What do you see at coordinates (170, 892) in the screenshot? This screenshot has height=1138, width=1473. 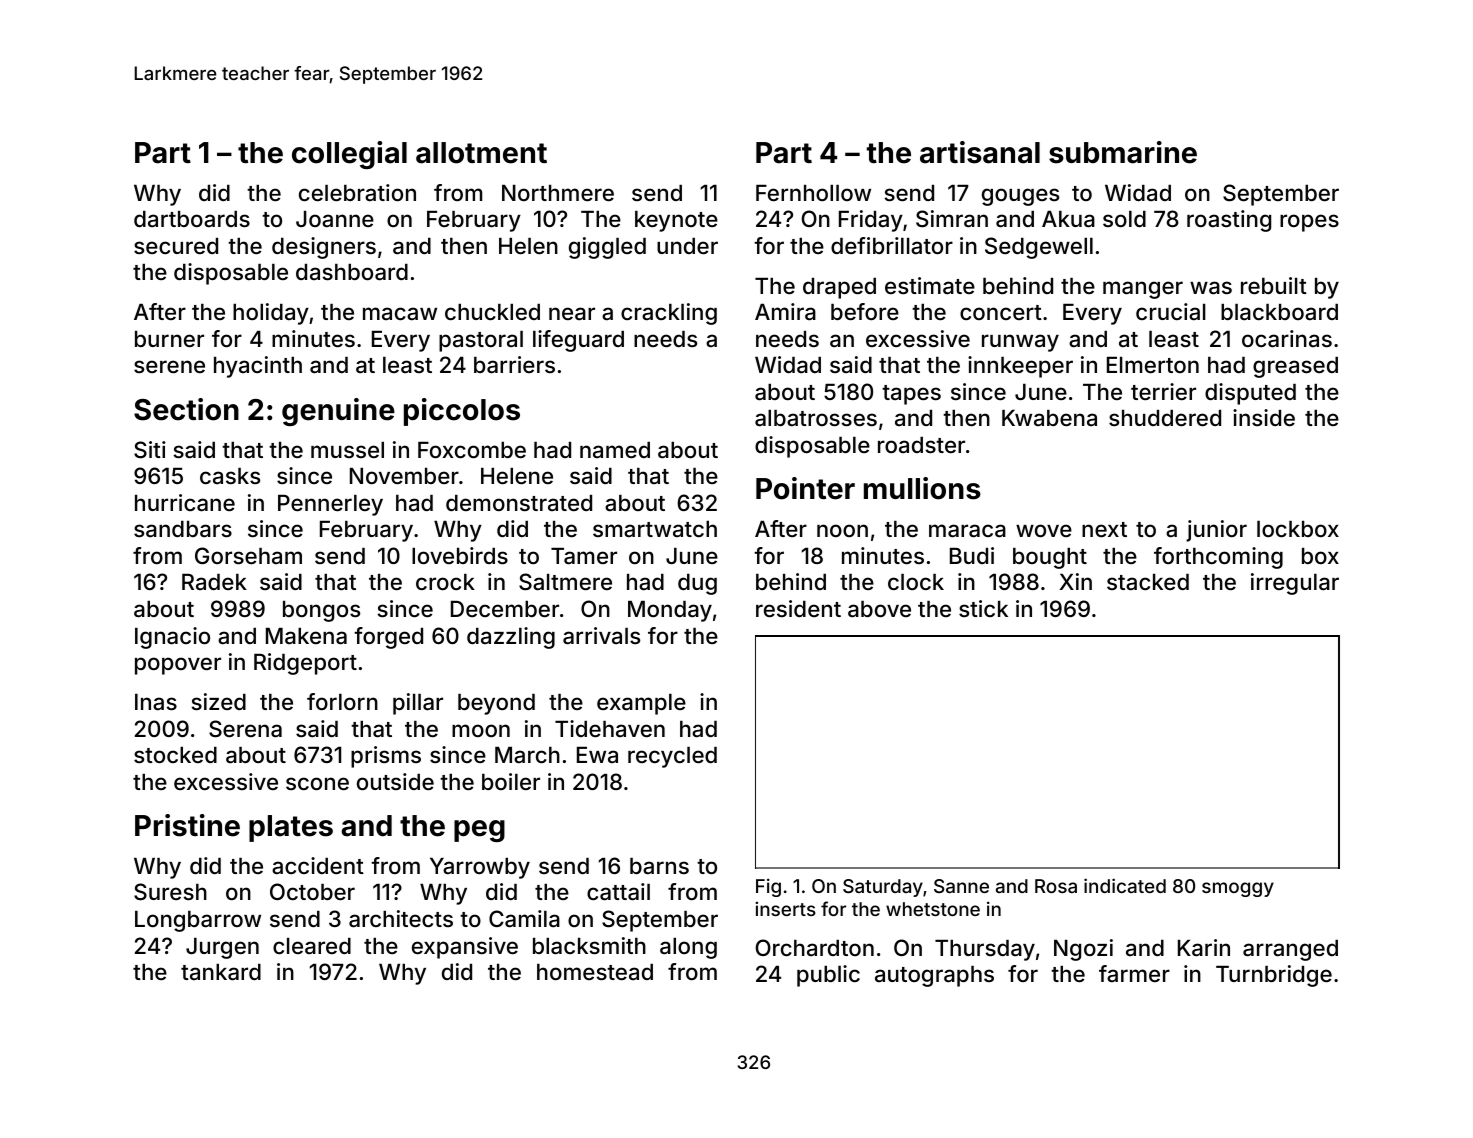 I see `Suresh` at bounding box center [170, 892].
